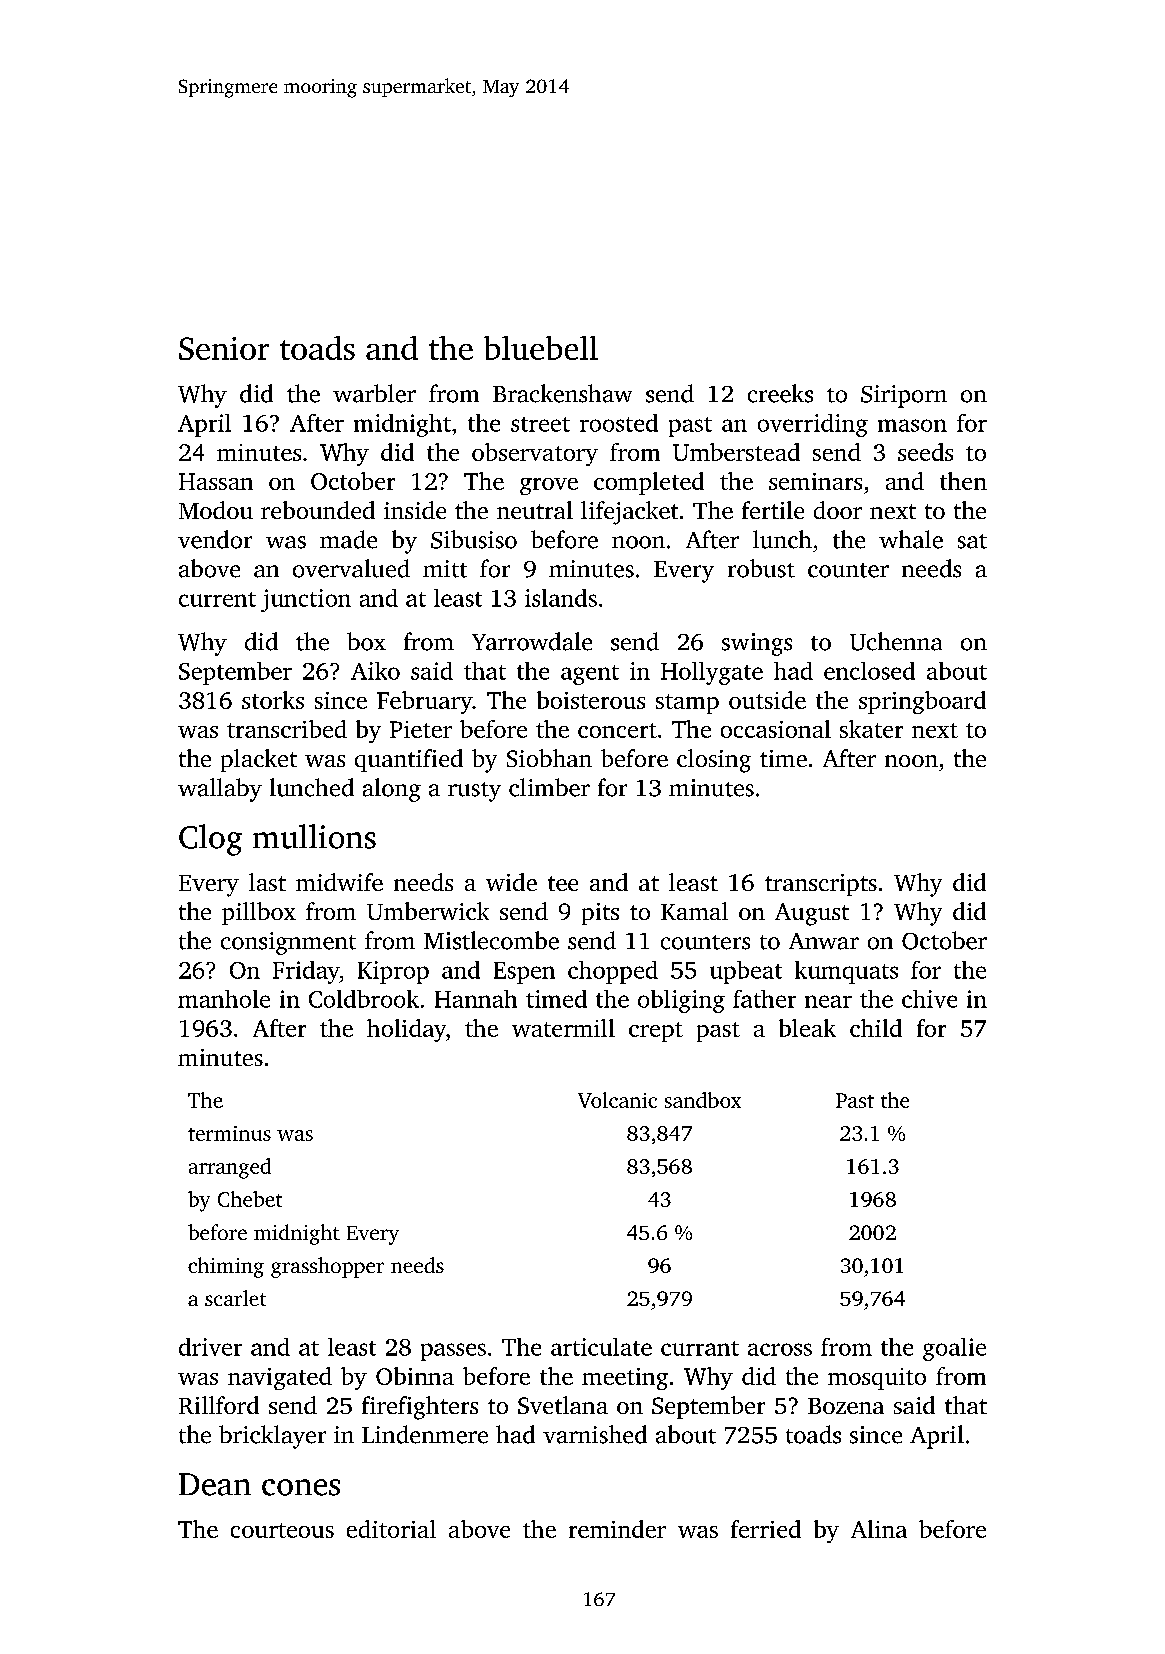  What do you see at coordinates (250, 1199) in the screenshot?
I see `Chebet` at bounding box center [250, 1199].
